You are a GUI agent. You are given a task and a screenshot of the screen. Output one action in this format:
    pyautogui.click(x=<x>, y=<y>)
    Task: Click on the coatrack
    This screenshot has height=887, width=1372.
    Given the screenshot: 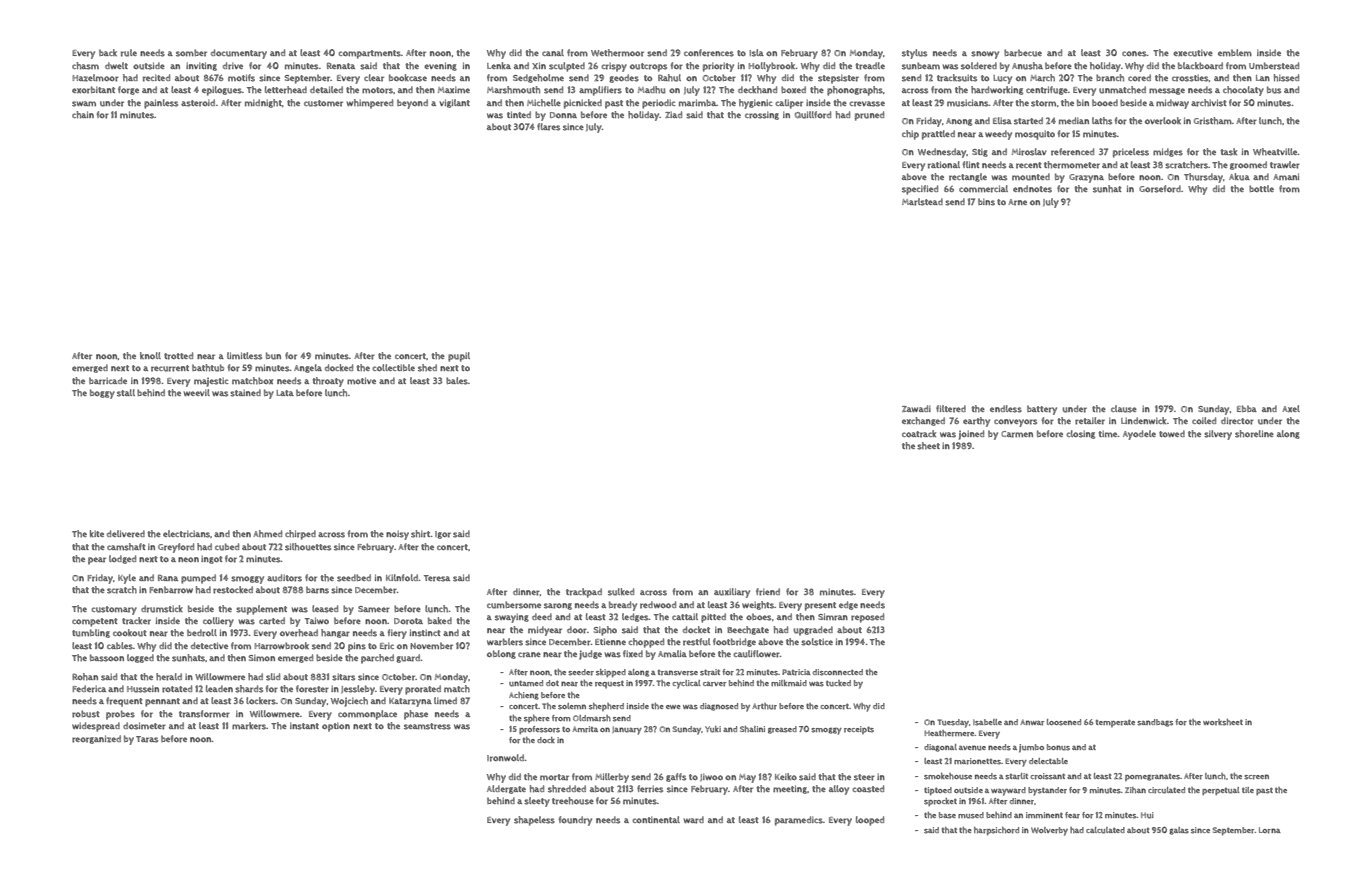 What is the action you would take?
    pyautogui.click(x=919, y=434)
